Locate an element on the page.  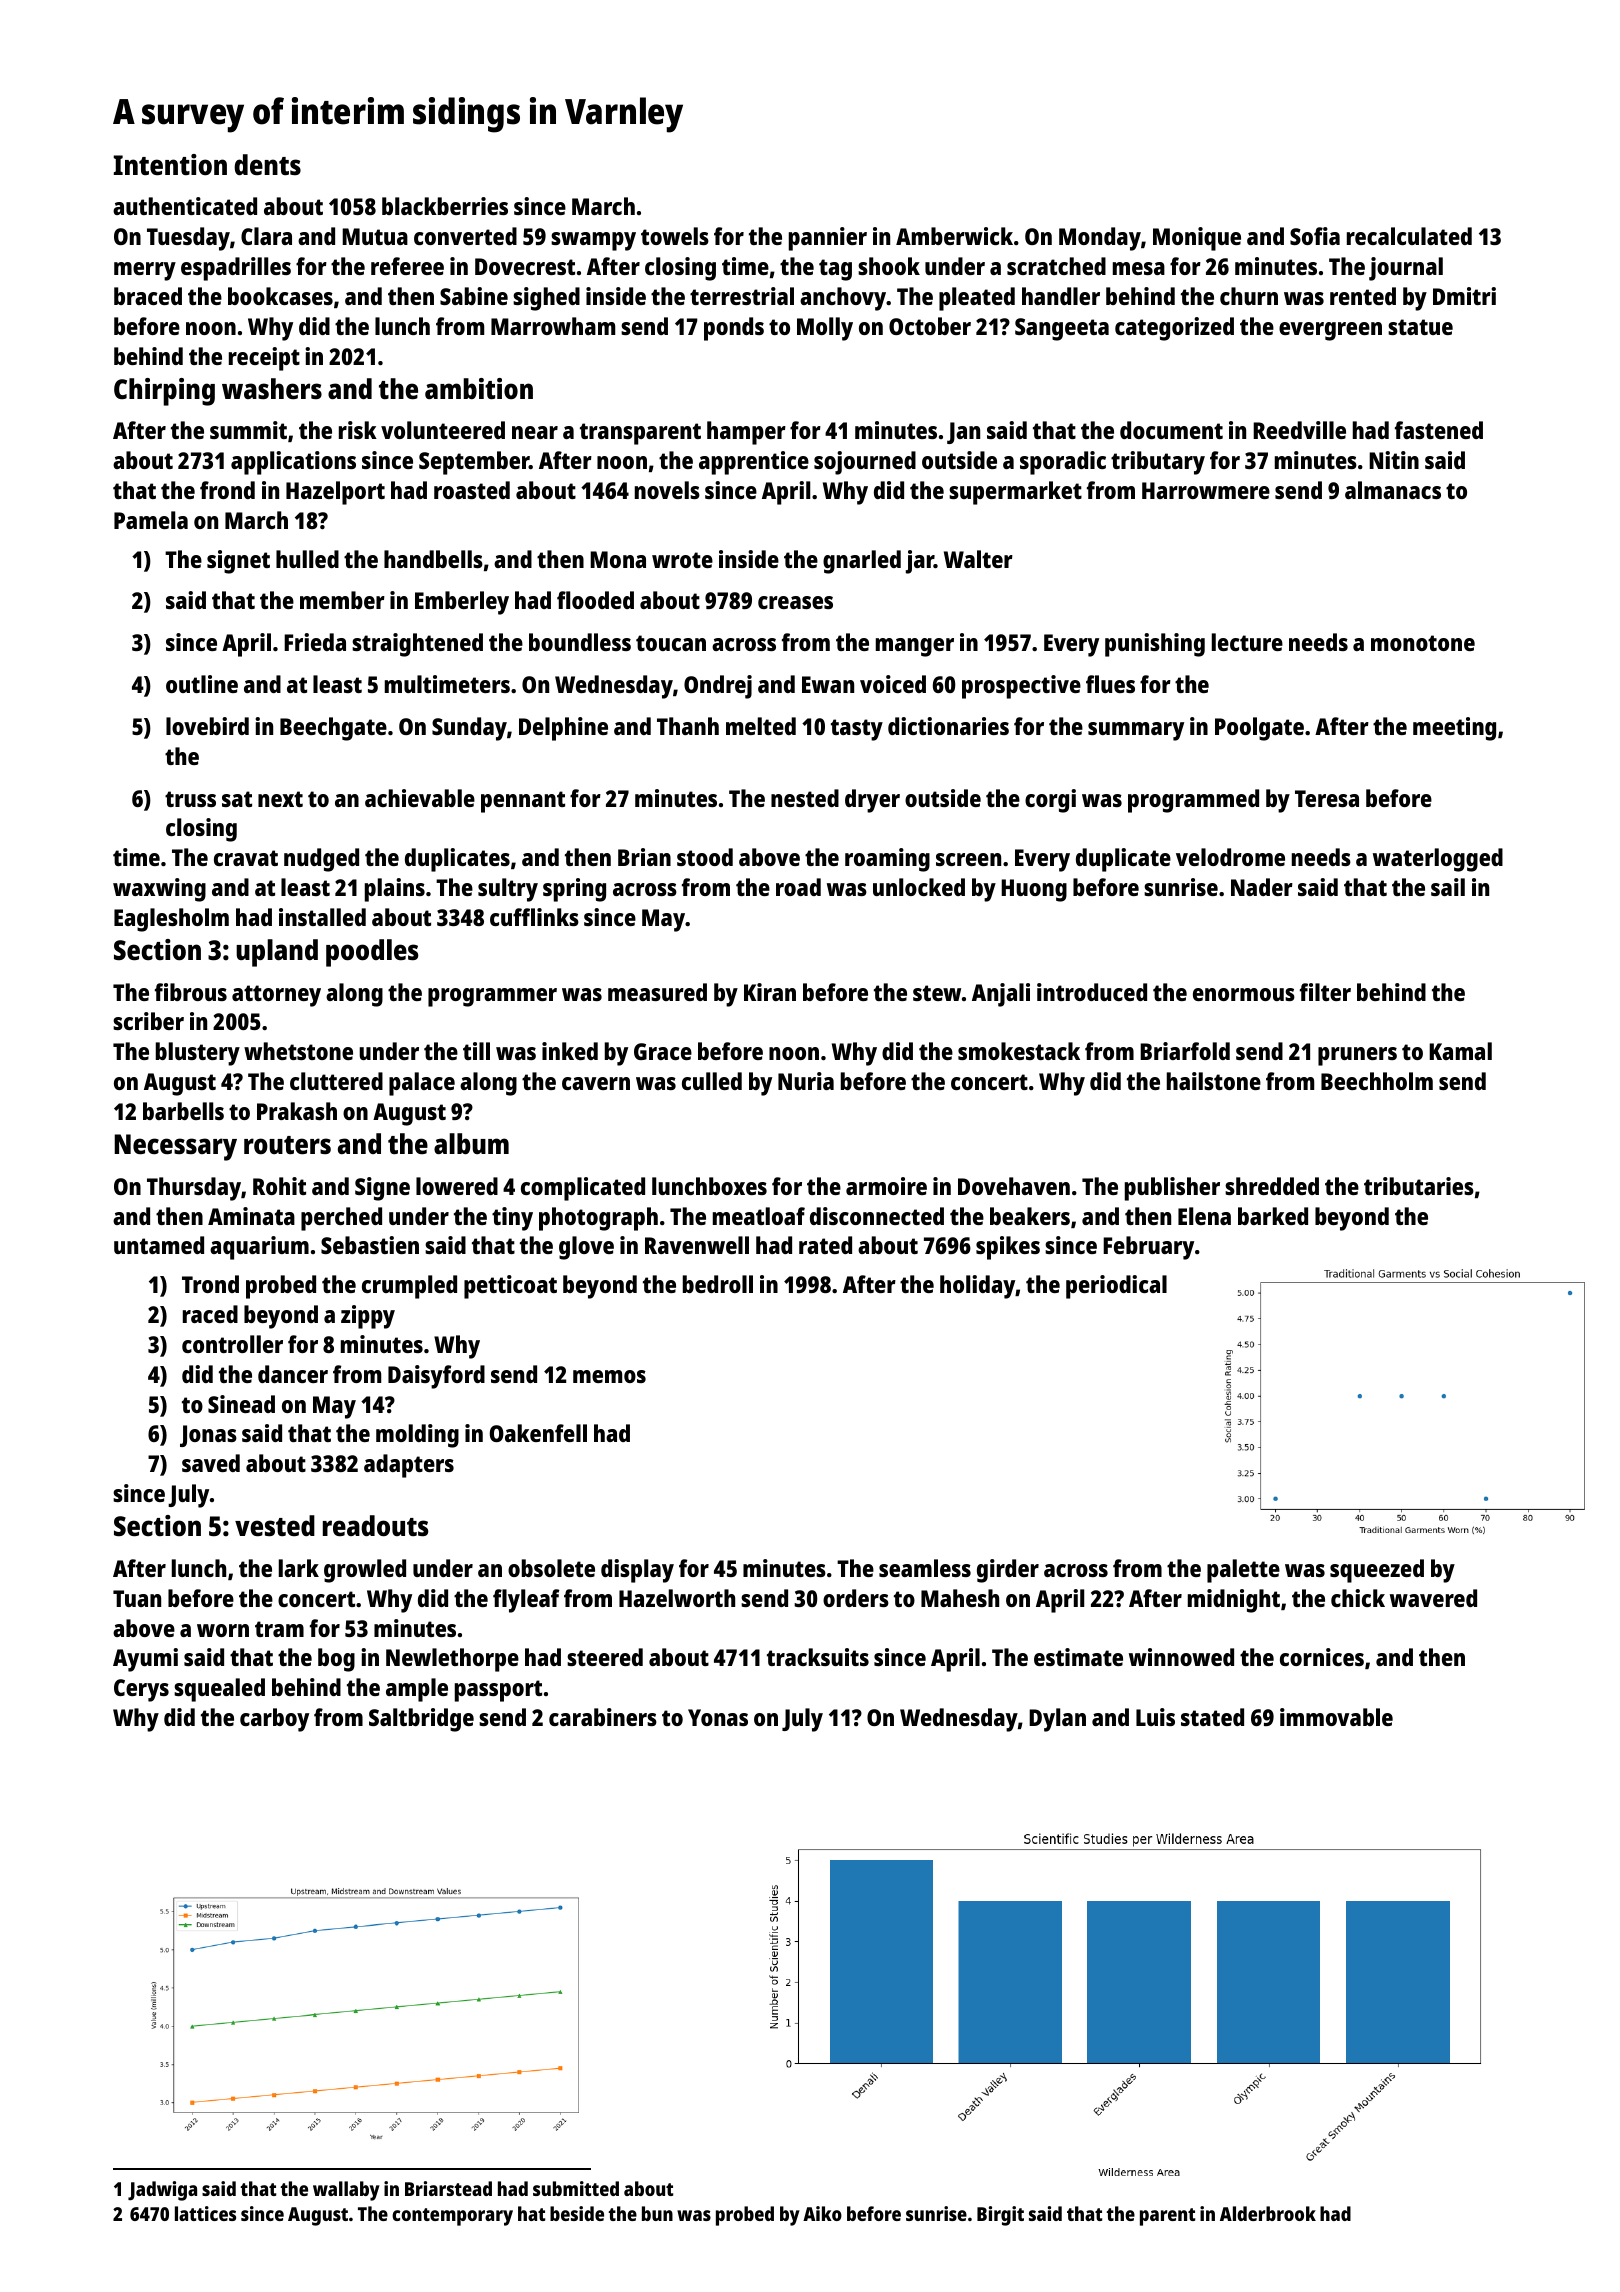
culled is located at coordinates (712, 1081).
